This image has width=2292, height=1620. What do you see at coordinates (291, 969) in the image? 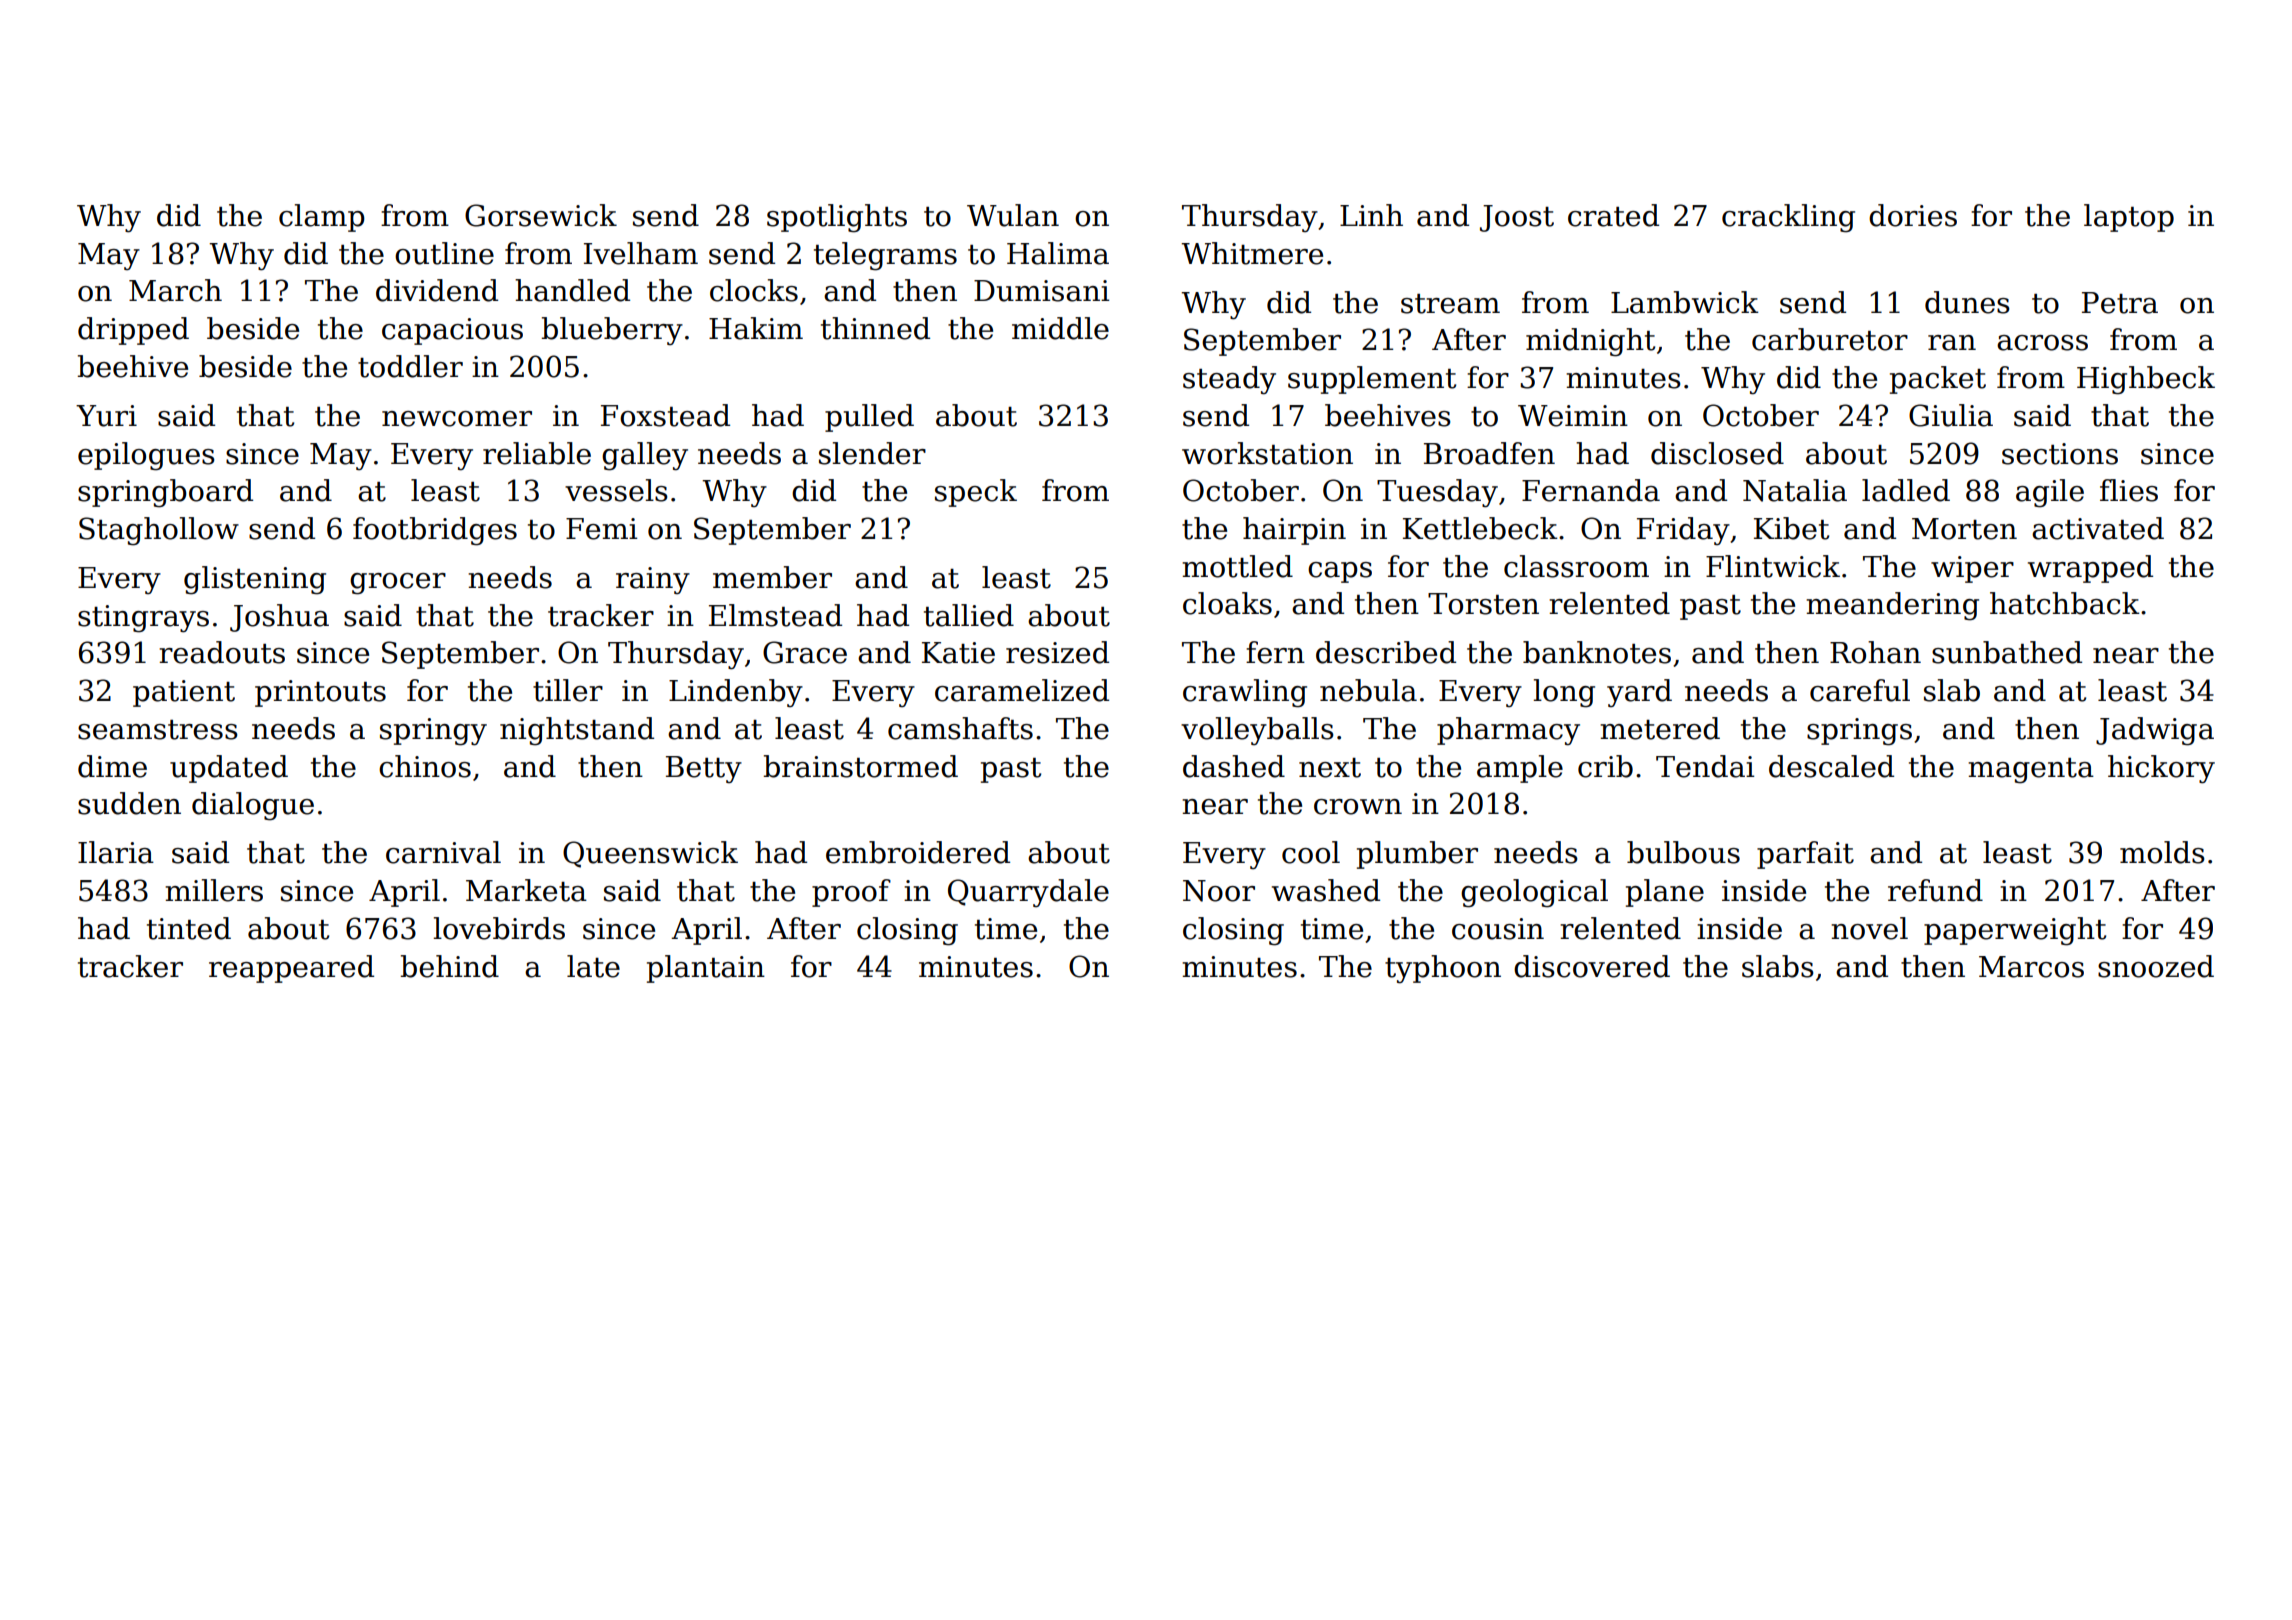
I see `reappeared` at bounding box center [291, 969].
